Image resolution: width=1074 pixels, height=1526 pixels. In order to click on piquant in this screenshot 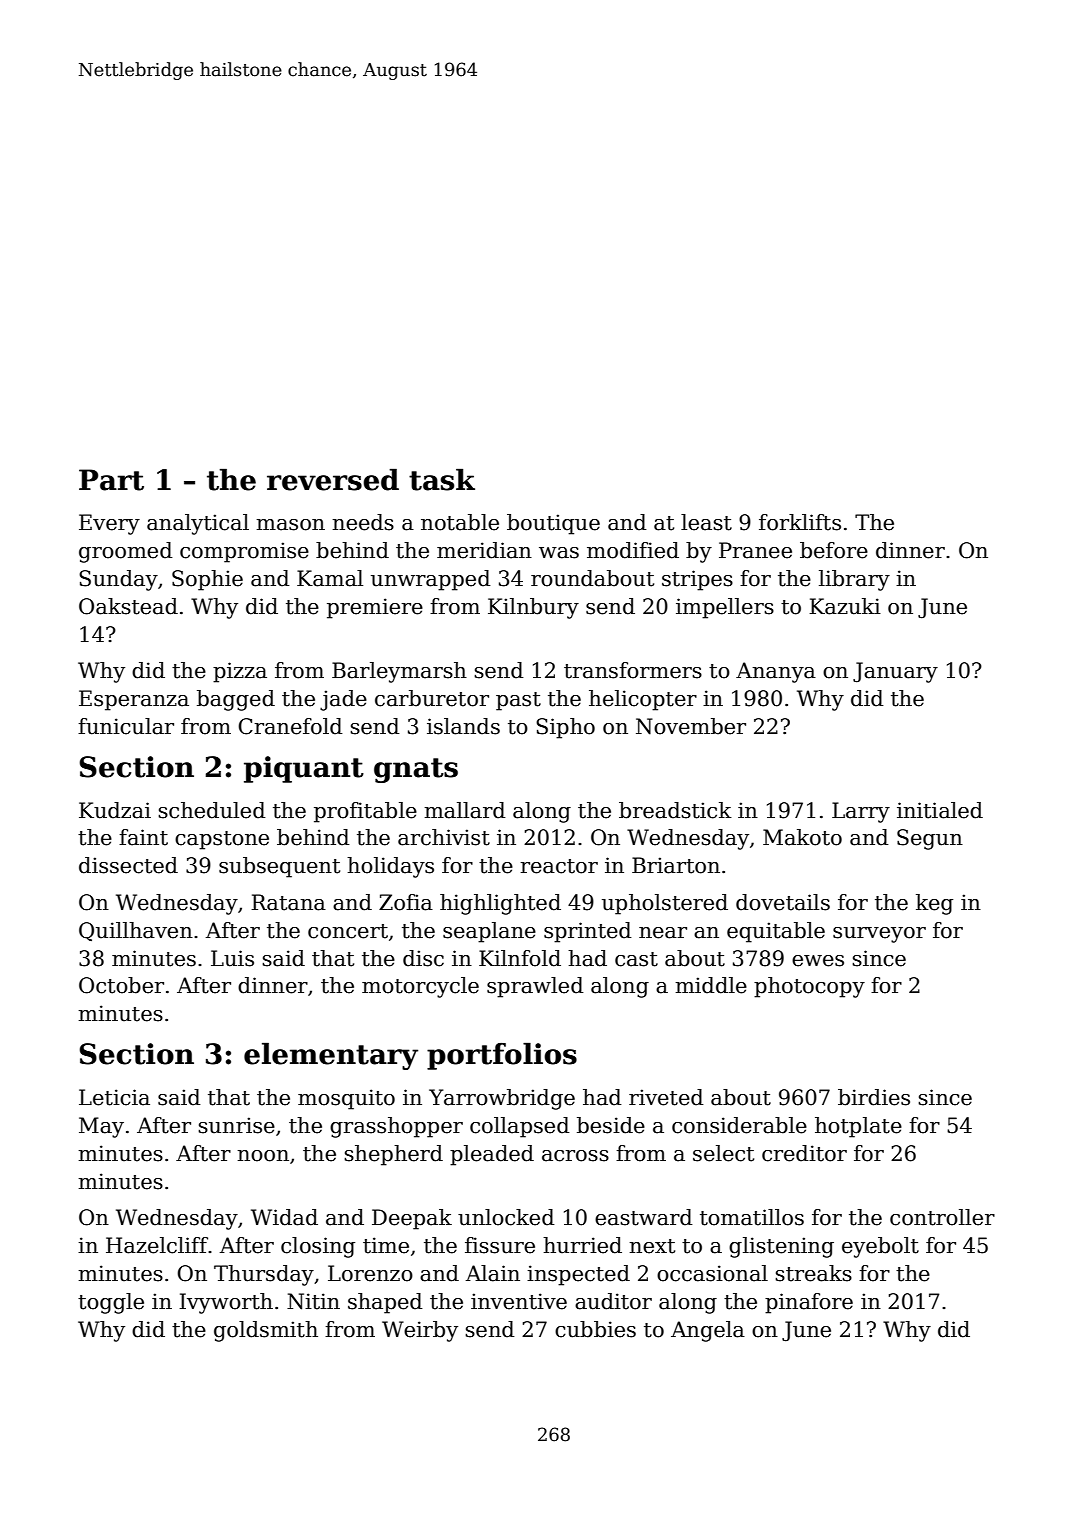, I will do `click(304, 769)`.
